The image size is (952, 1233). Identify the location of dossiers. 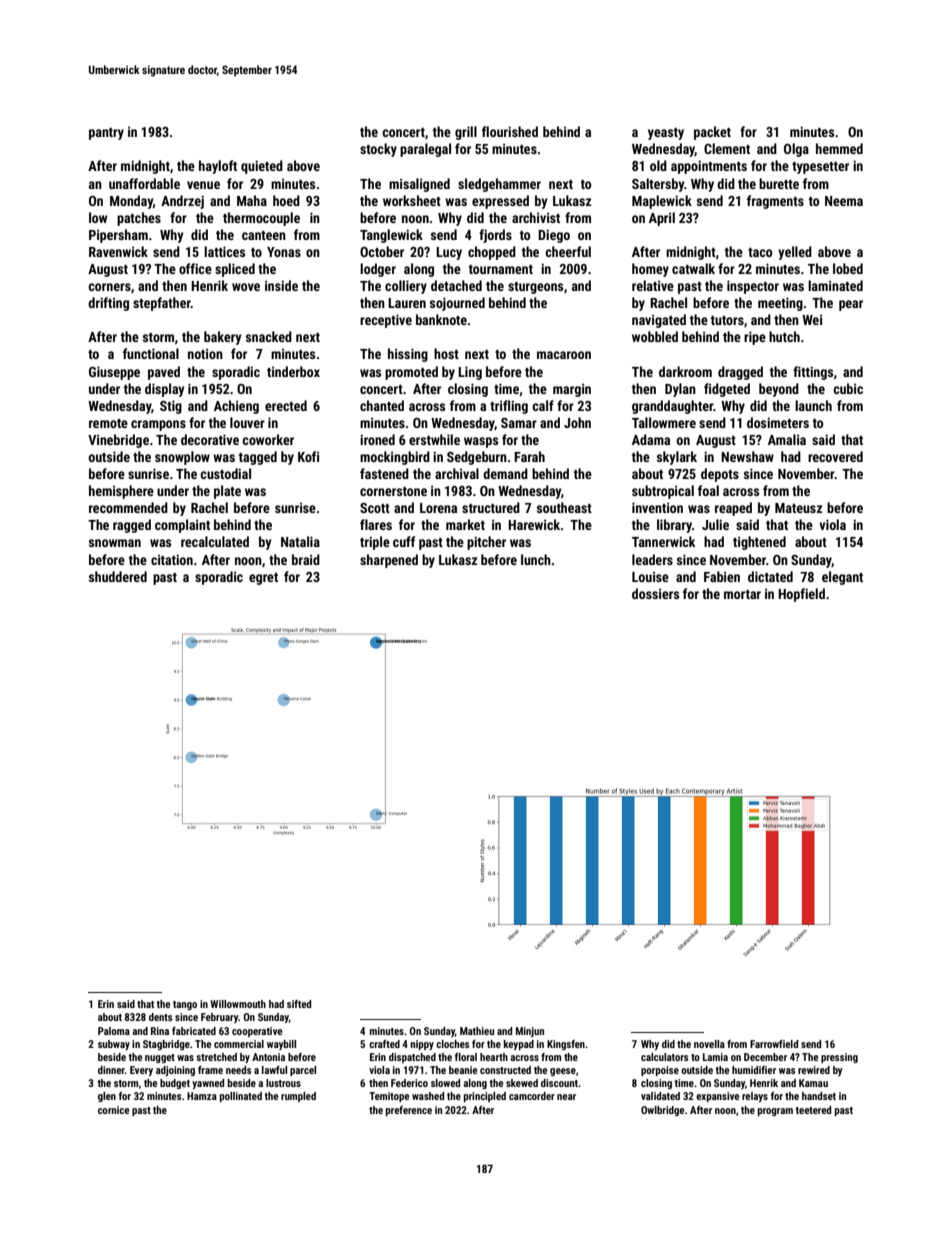
(655, 593).
